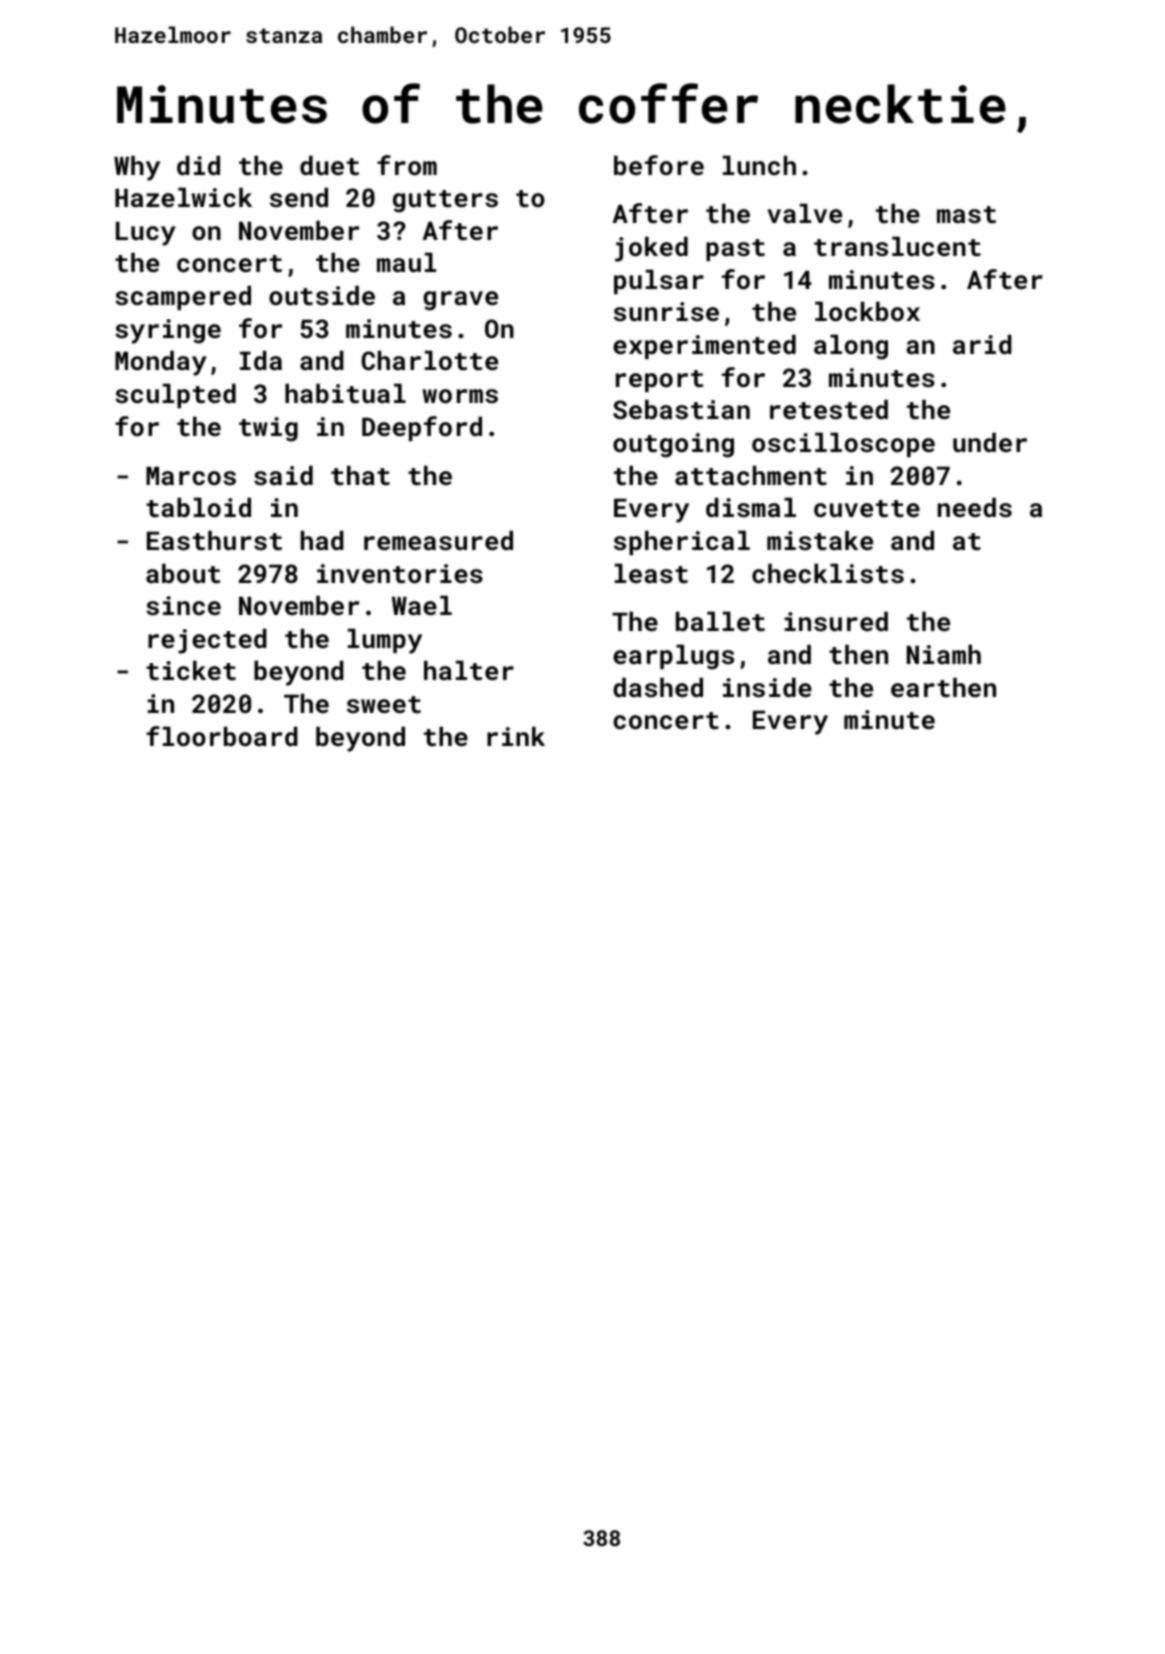 The width and height of the screenshot is (1165, 1654). Describe the element at coordinates (429, 360) in the screenshot. I see `Charlotte` at that location.
